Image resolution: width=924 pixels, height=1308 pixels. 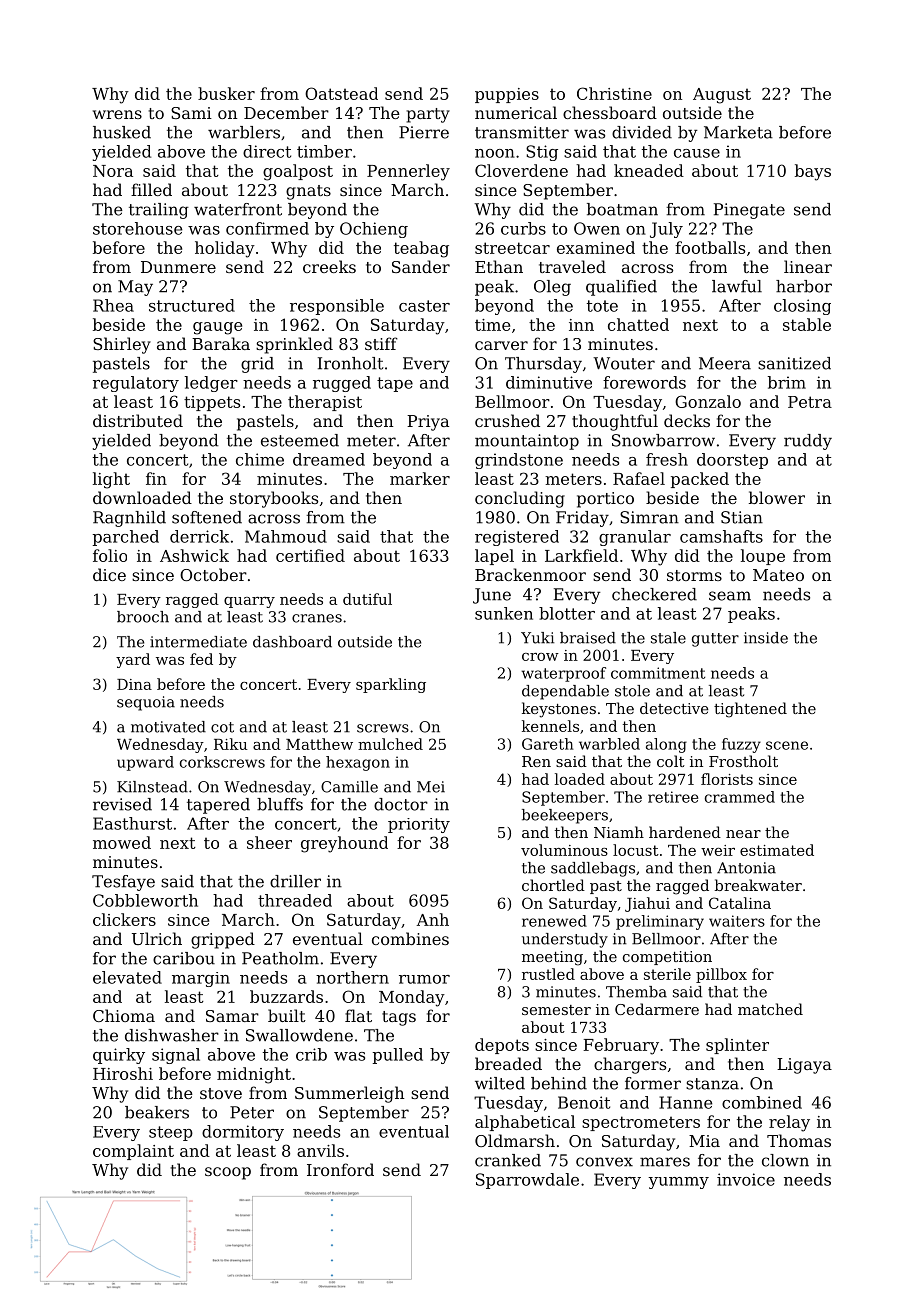 I want to click on Marketa, so click(x=738, y=132).
